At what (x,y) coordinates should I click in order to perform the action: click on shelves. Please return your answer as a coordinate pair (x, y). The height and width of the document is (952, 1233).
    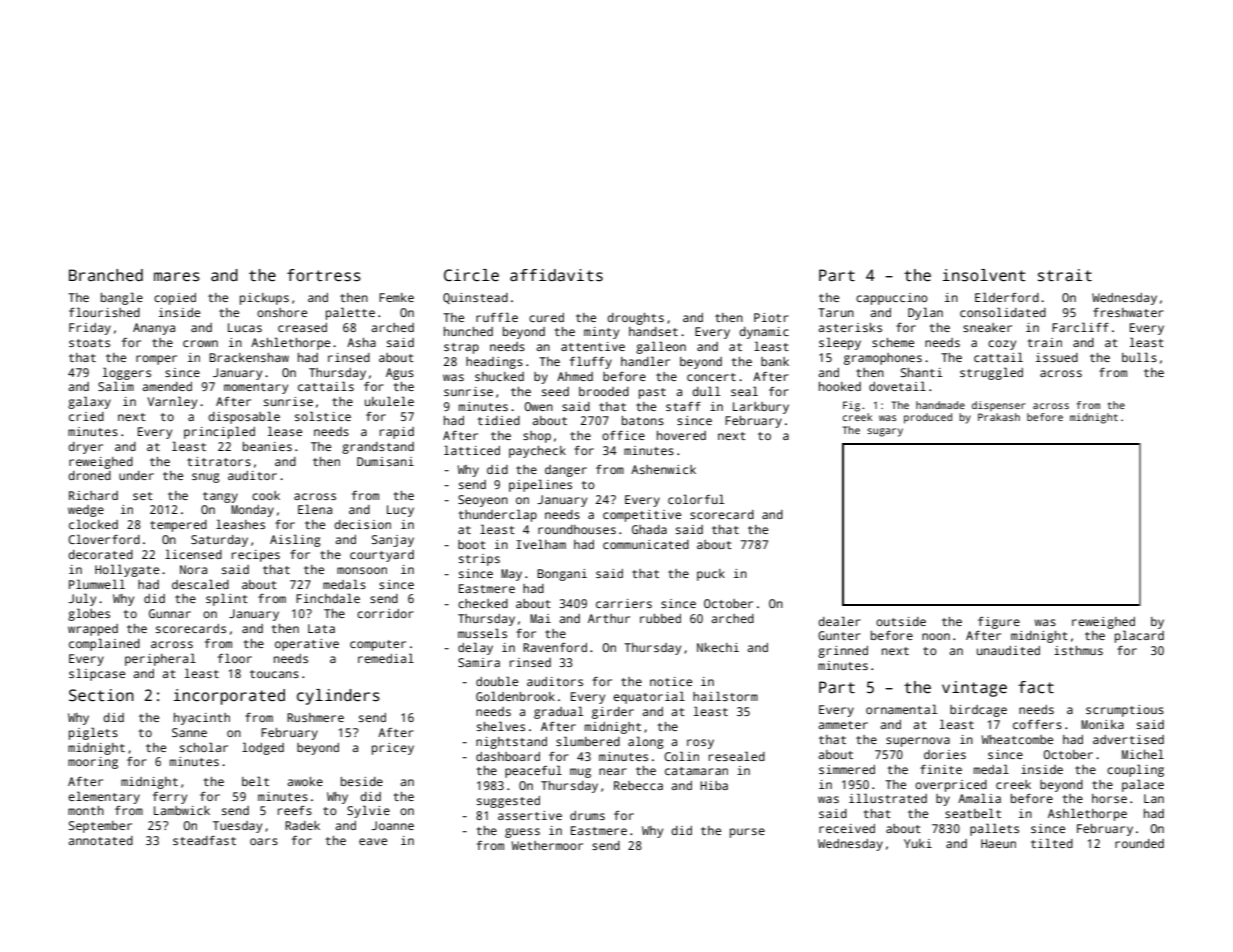
    Looking at the image, I should click on (501, 726).
